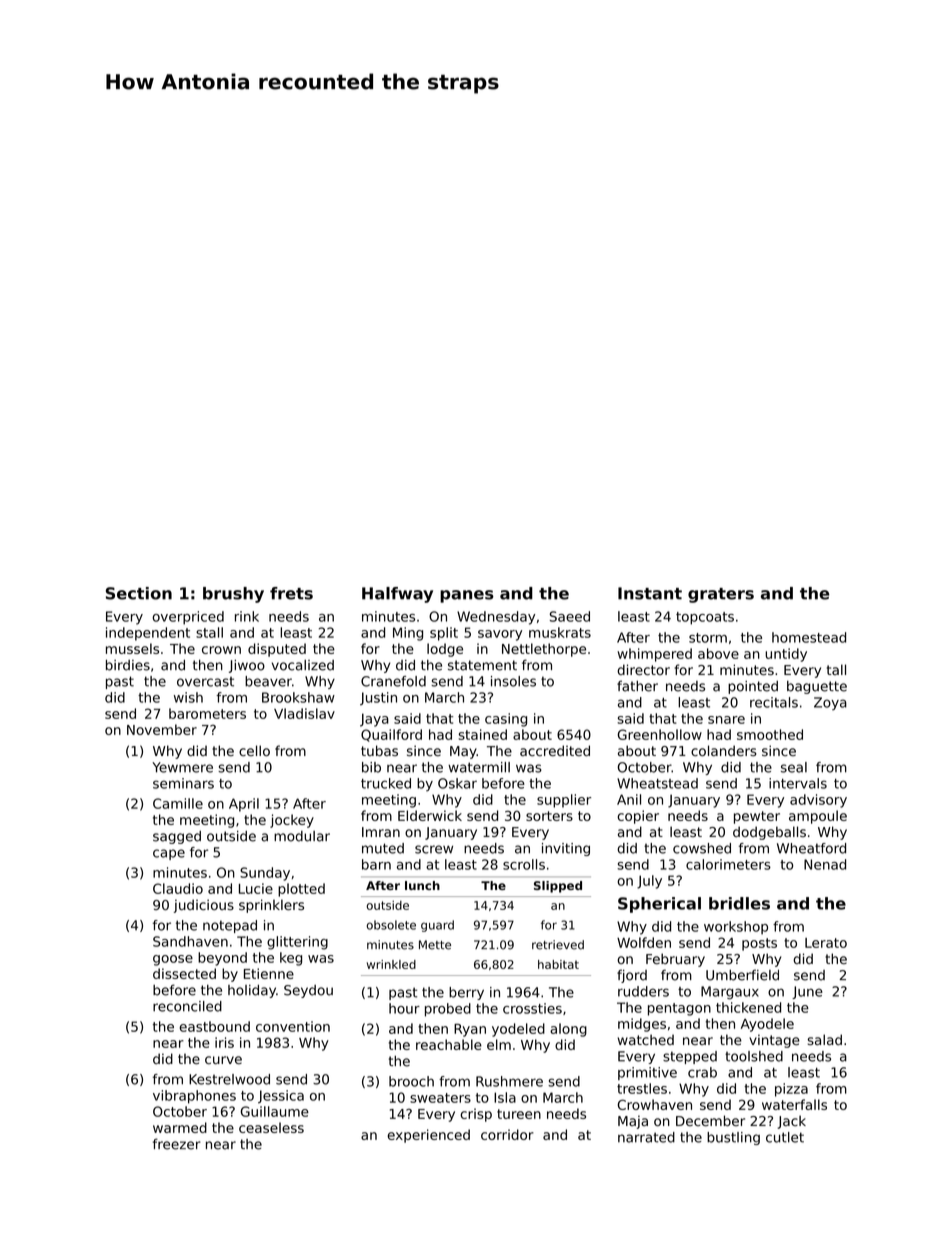 The width and height of the screenshot is (952, 1233). What do you see at coordinates (558, 945) in the screenshot?
I see `retrieved` at bounding box center [558, 945].
